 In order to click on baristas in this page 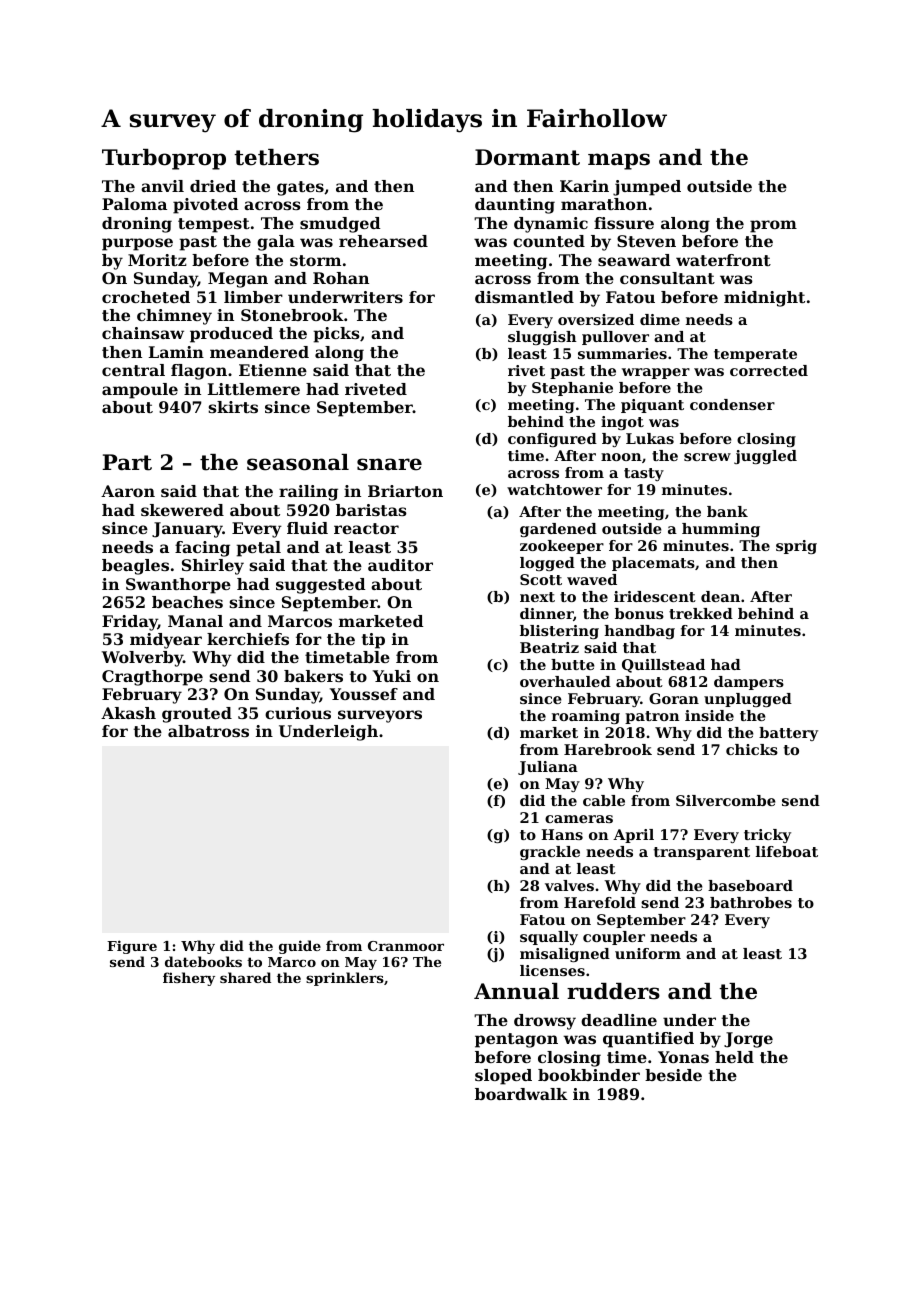, I will do `click(371, 510)`.
